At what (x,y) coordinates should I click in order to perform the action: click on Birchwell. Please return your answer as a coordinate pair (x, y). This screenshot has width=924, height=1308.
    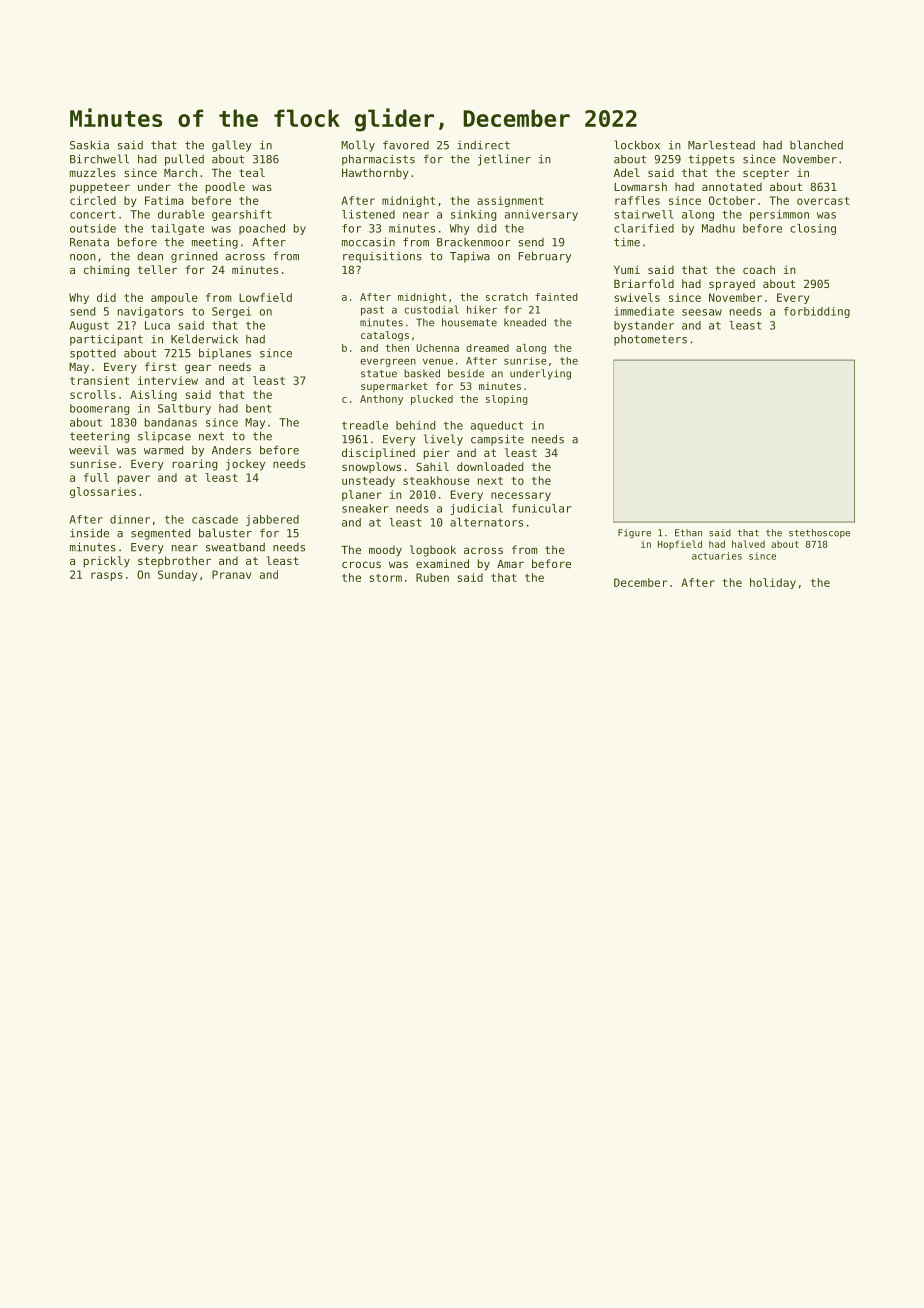
    Looking at the image, I should click on (99, 159).
